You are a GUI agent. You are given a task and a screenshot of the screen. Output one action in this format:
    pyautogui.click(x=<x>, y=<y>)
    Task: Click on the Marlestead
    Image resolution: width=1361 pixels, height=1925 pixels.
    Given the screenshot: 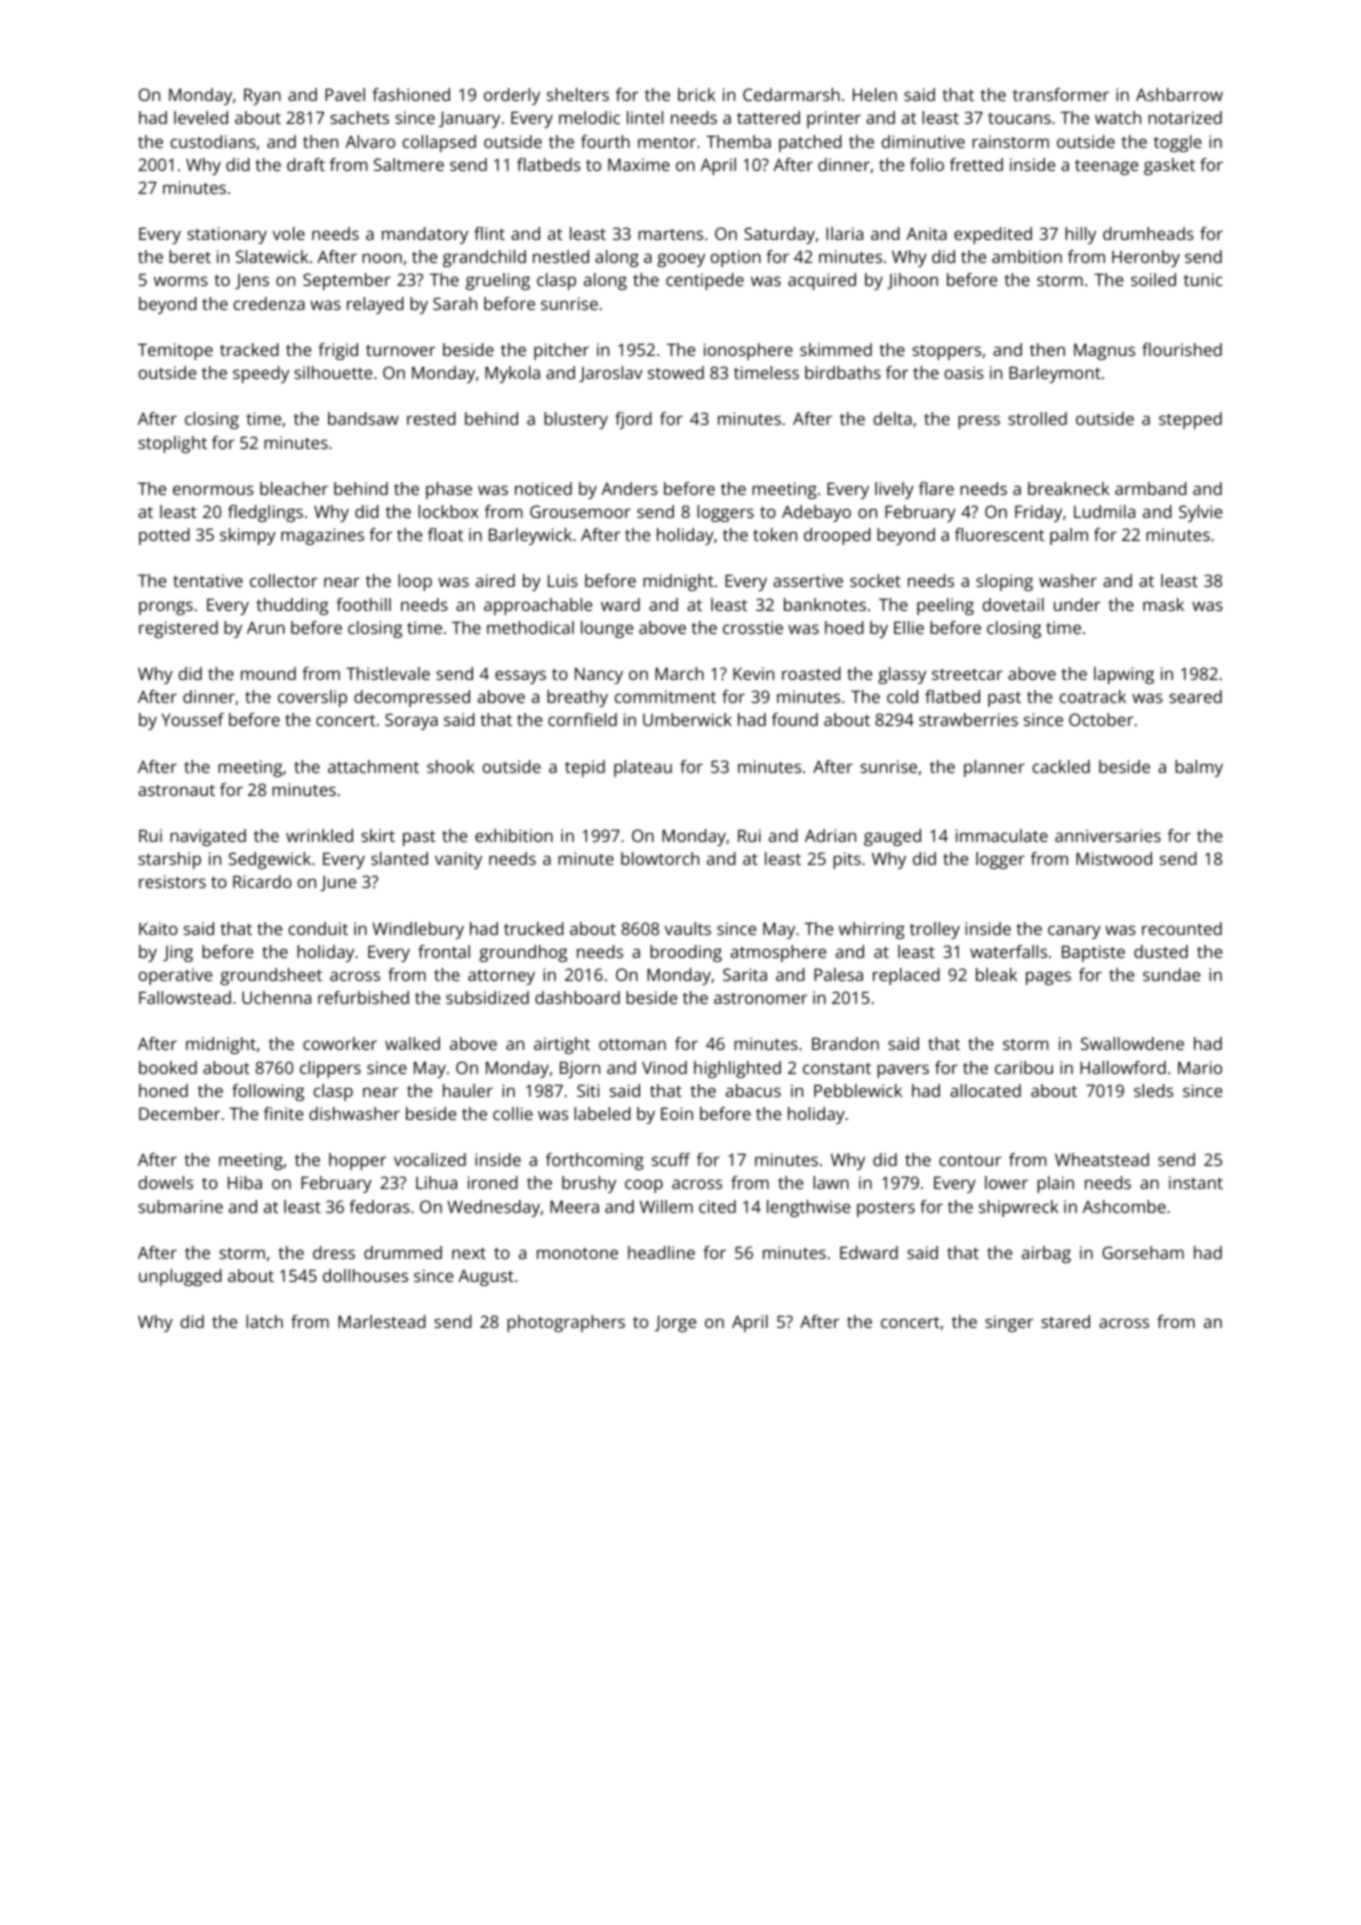 What is the action you would take?
    pyautogui.click(x=382, y=1321)
